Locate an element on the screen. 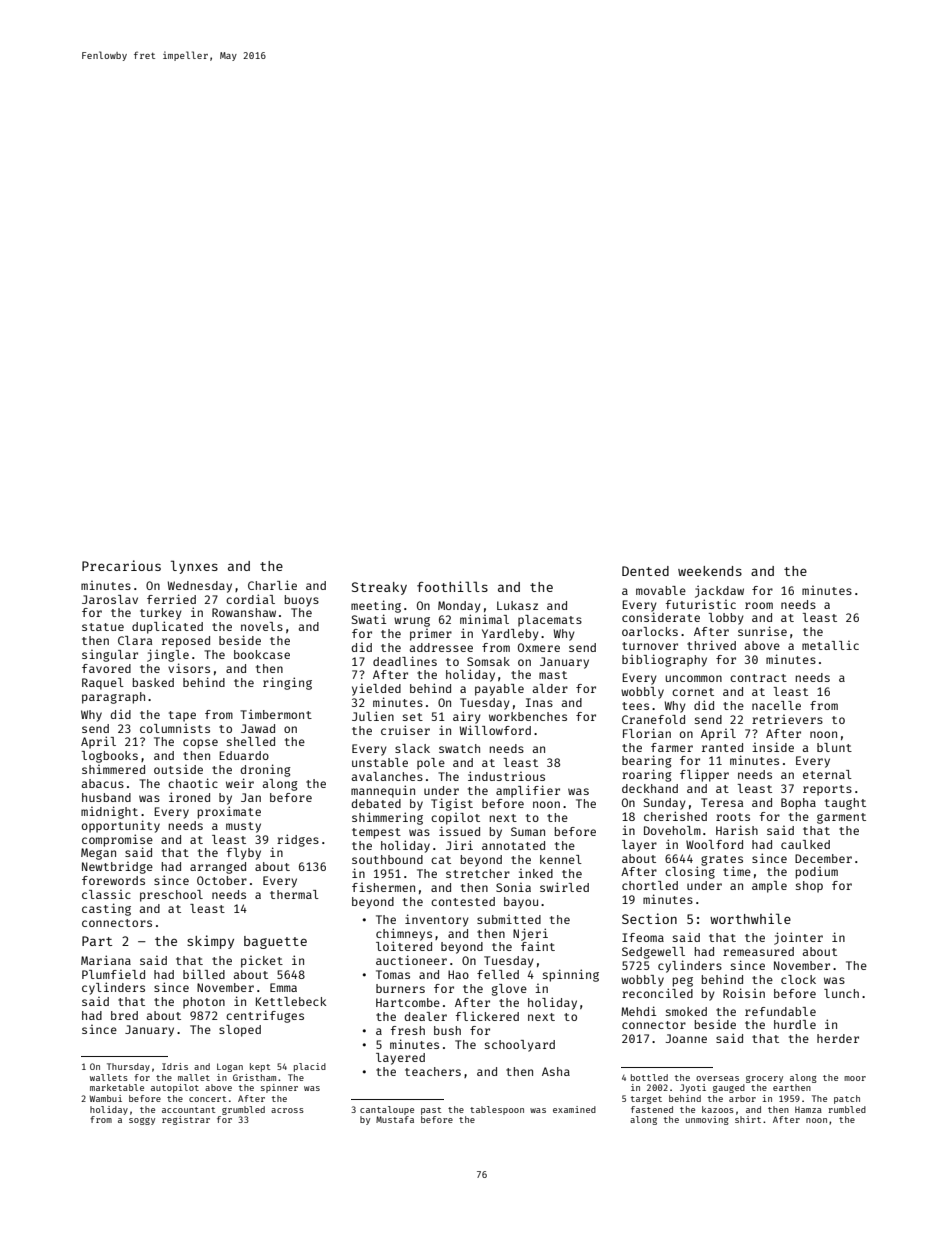 This screenshot has width=952, height=1233. submitted is located at coordinates (509, 919).
